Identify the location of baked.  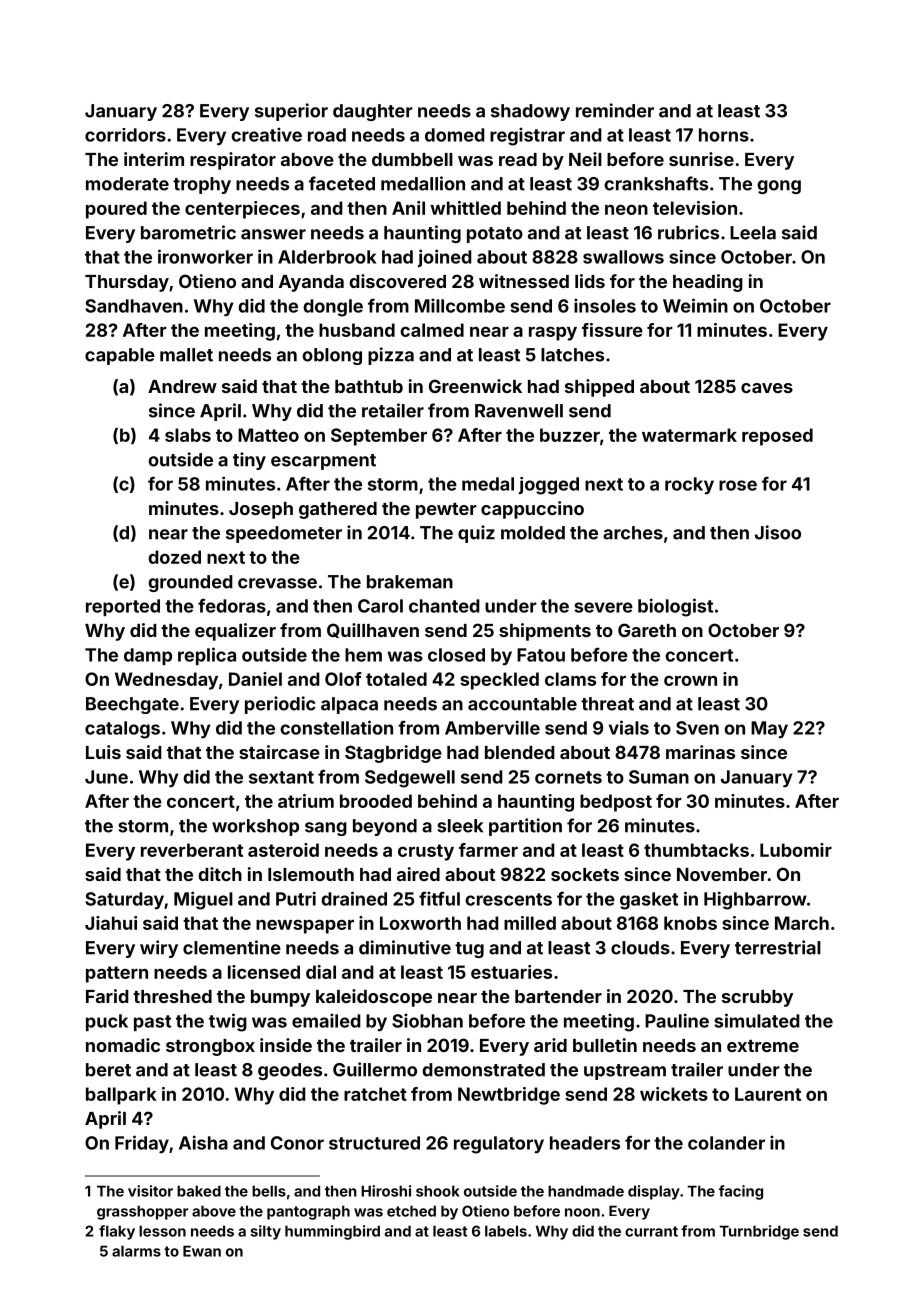
(199, 1191).
